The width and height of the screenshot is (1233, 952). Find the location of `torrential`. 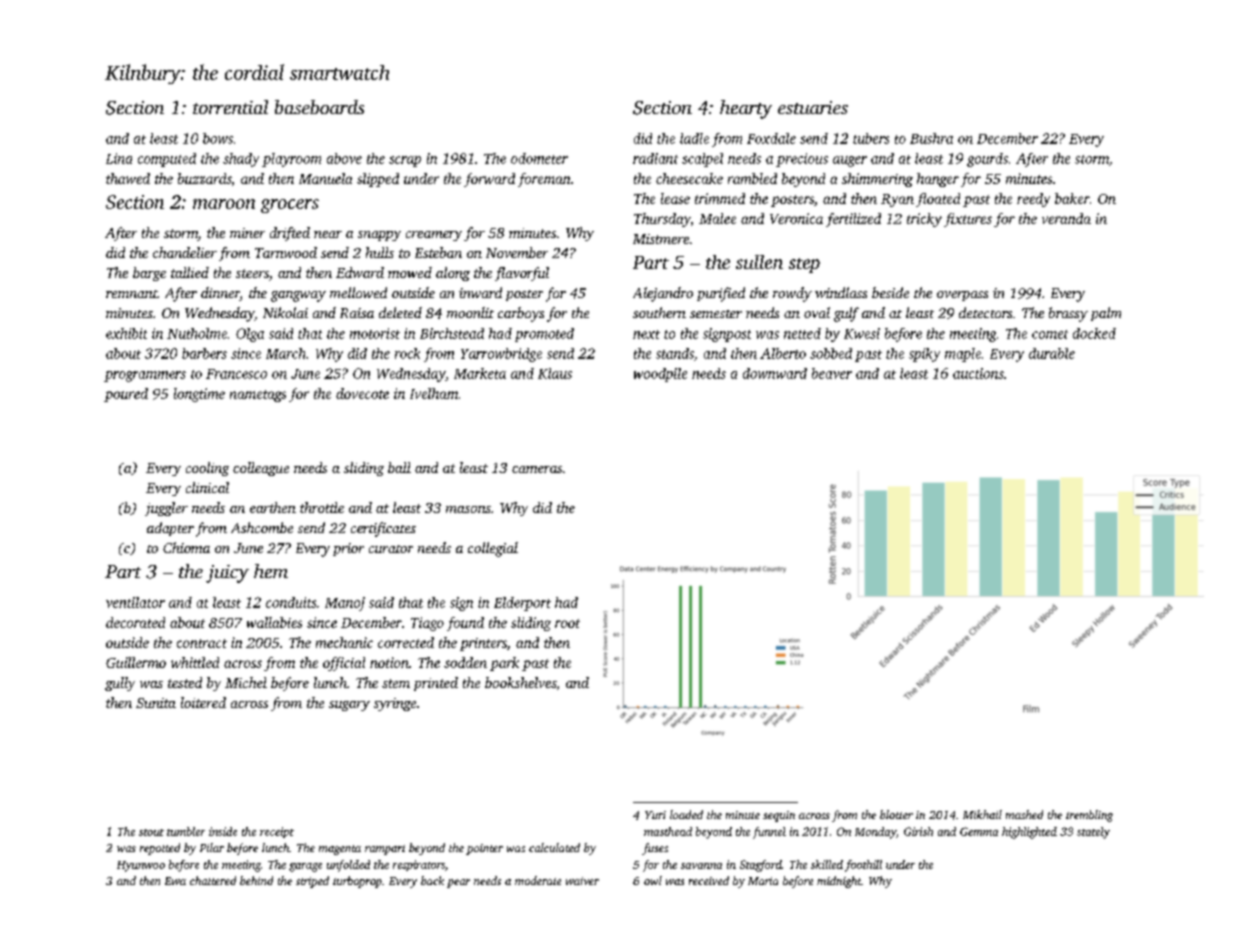

torrential is located at coordinates (230, 107).
